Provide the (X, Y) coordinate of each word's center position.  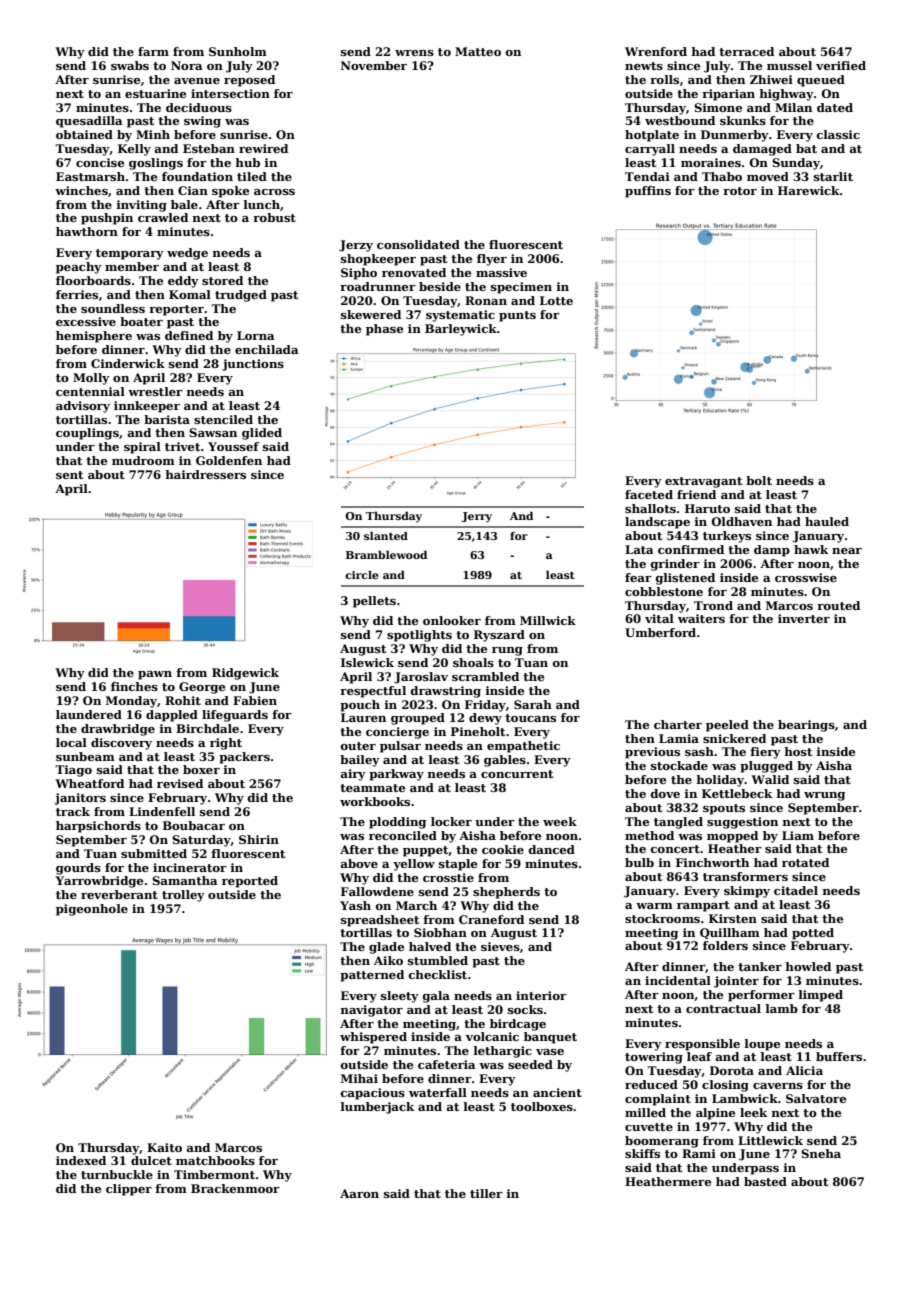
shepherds (506, 893)
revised (180, 783)
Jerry (477, 517)
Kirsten (733, 918)
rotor (740, 191)
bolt (759, 480)
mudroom (143, 460)
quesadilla (89, 122)
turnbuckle (117, 1174)
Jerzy (356, 246)
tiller (486, 1193)
